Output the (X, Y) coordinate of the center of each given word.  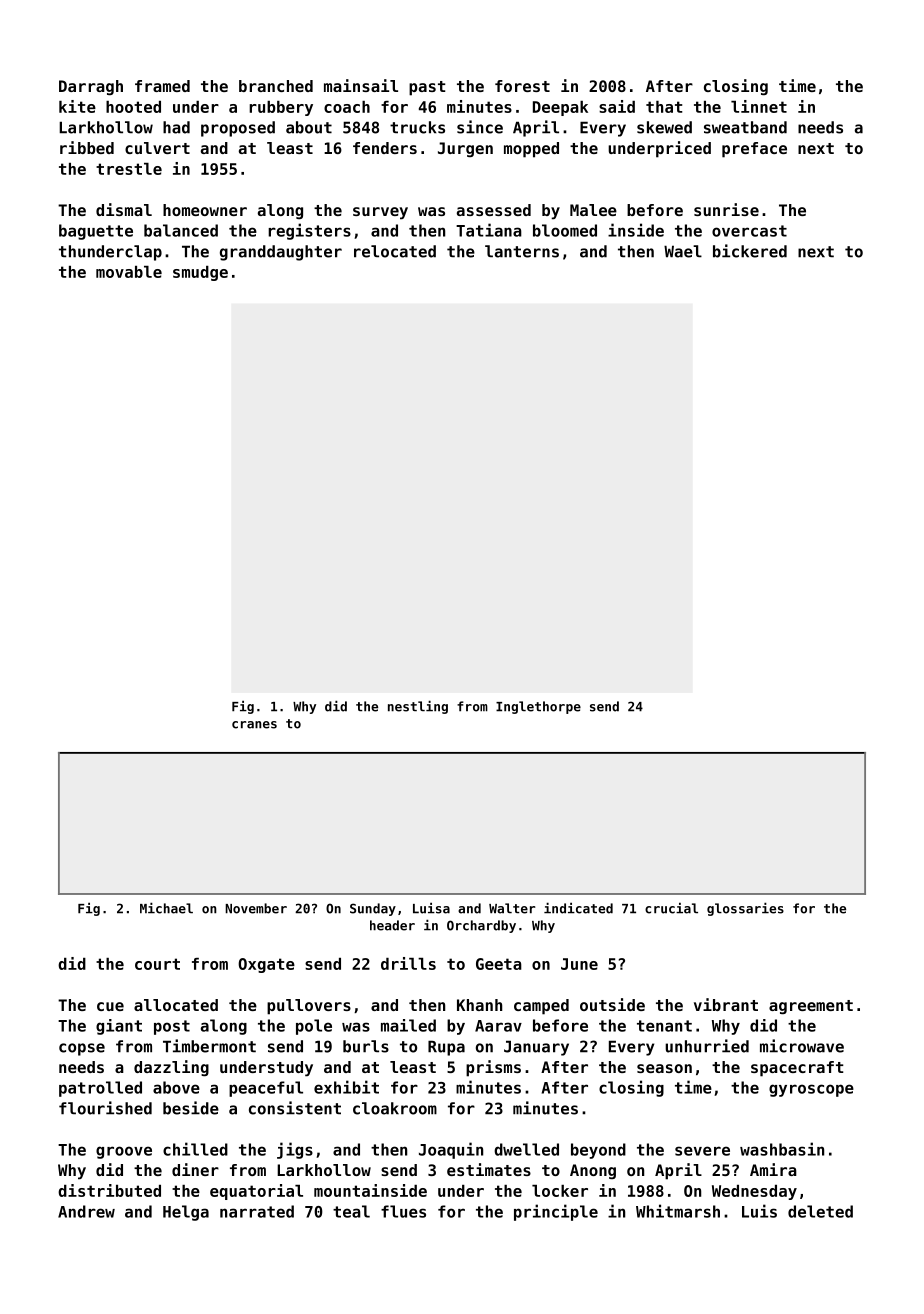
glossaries (745, 909)
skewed (664, 127)
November (256, 908)
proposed (238, 129)
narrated (257, 1211)
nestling (418, 707)
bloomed (565, 230)
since (480, 127)
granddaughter (281, 253)
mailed (408, 1025)
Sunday (373, 909)
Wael (683, 251)
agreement (811, 1007)
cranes (254, 725)
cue (110, 1006)
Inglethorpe (538, 707)
